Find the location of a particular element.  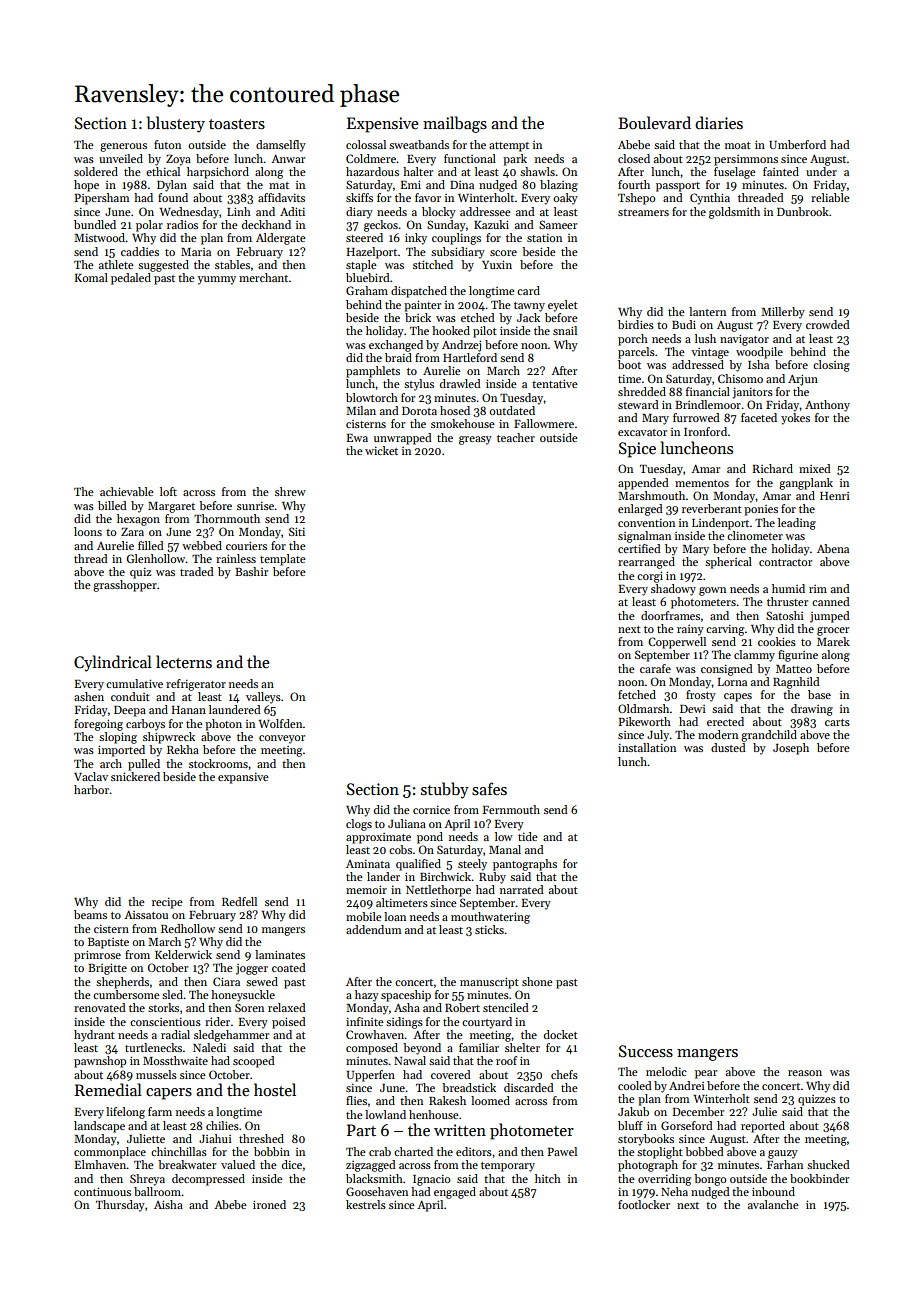

mailbags is located at coordinates (455, 124).
